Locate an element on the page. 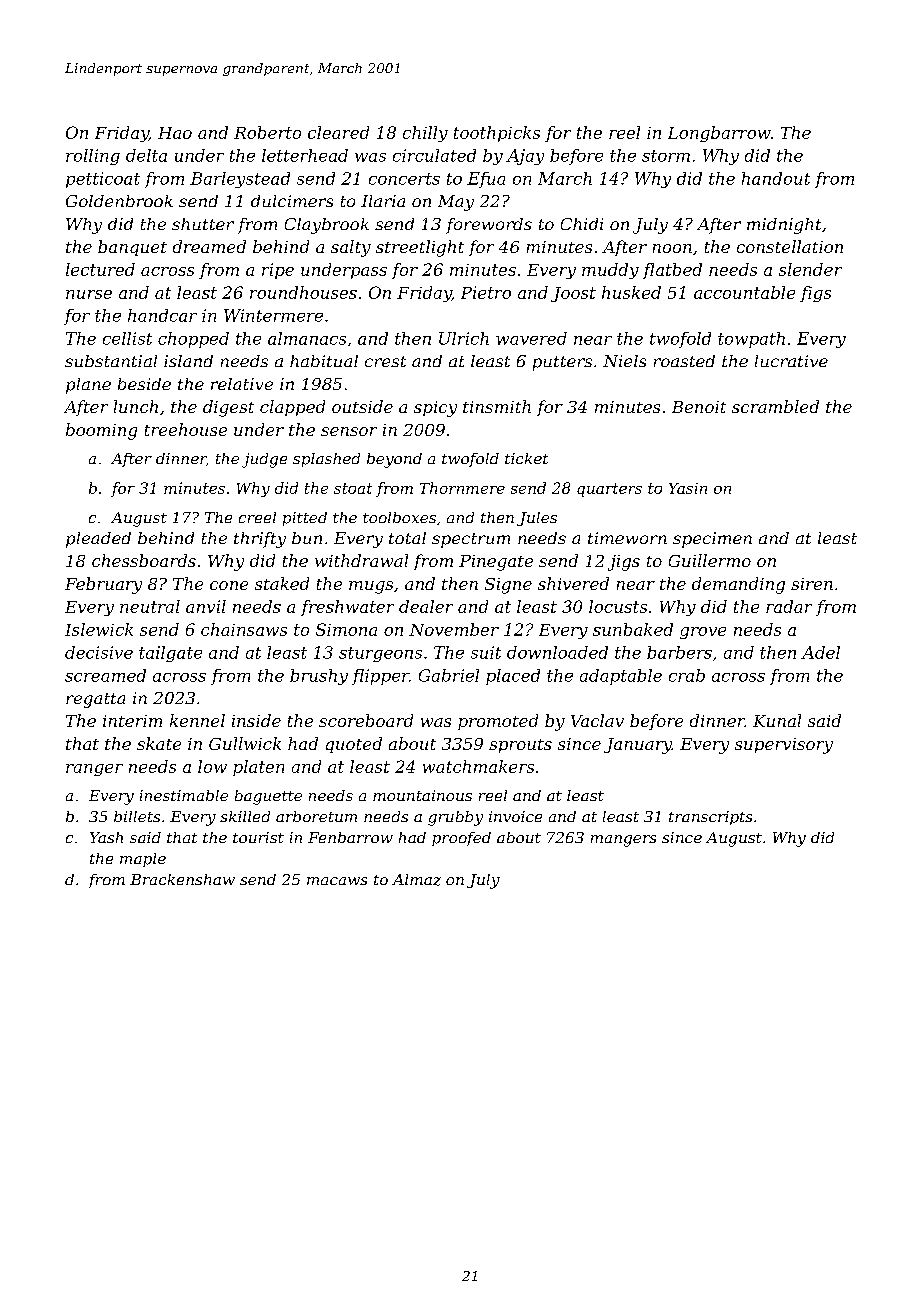  accountable is located at coordinates (744, 292).
